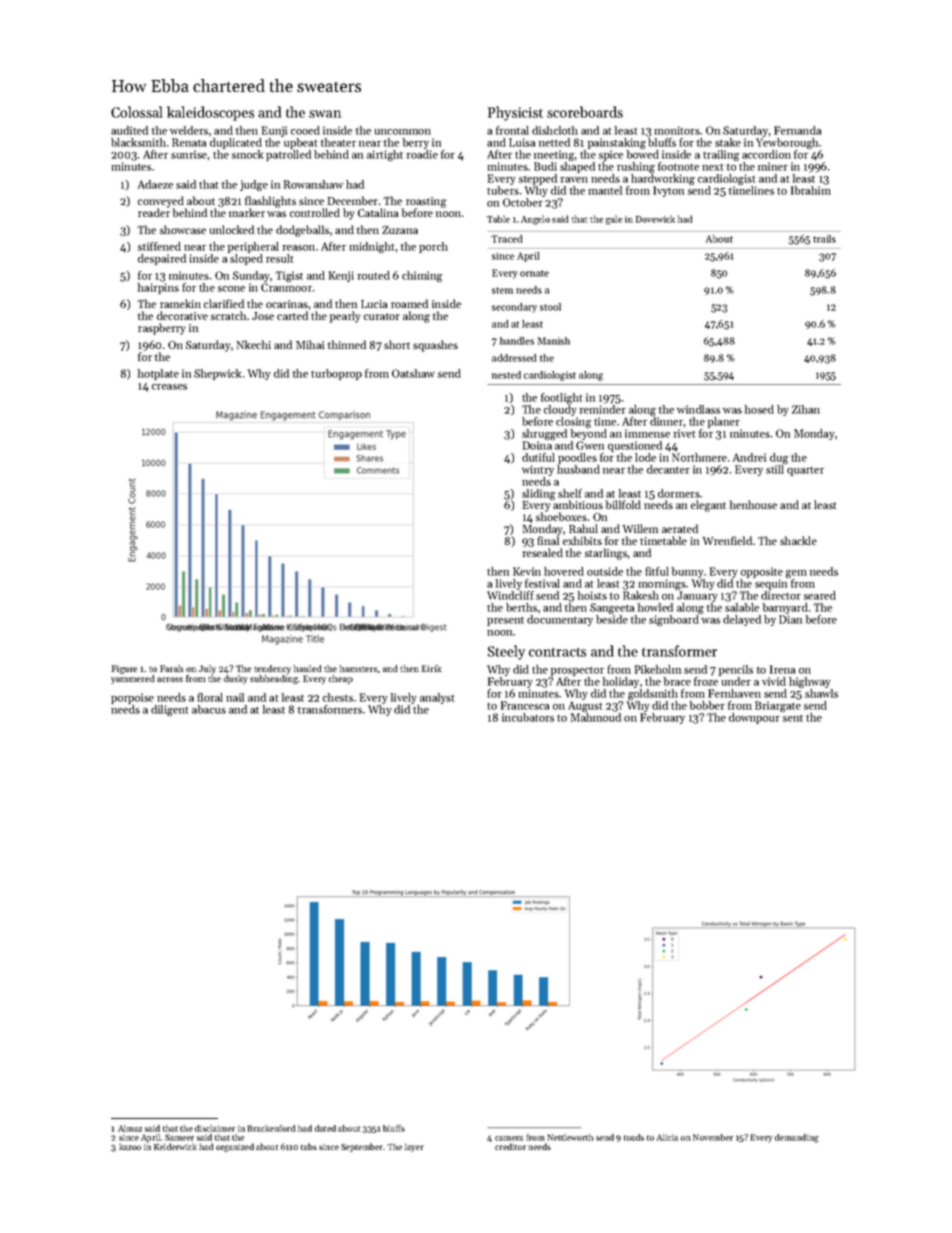 This image has height=1233, width=952. Describe the element at coordinates (325, 1128) in the image. I see `dated` at that location.
